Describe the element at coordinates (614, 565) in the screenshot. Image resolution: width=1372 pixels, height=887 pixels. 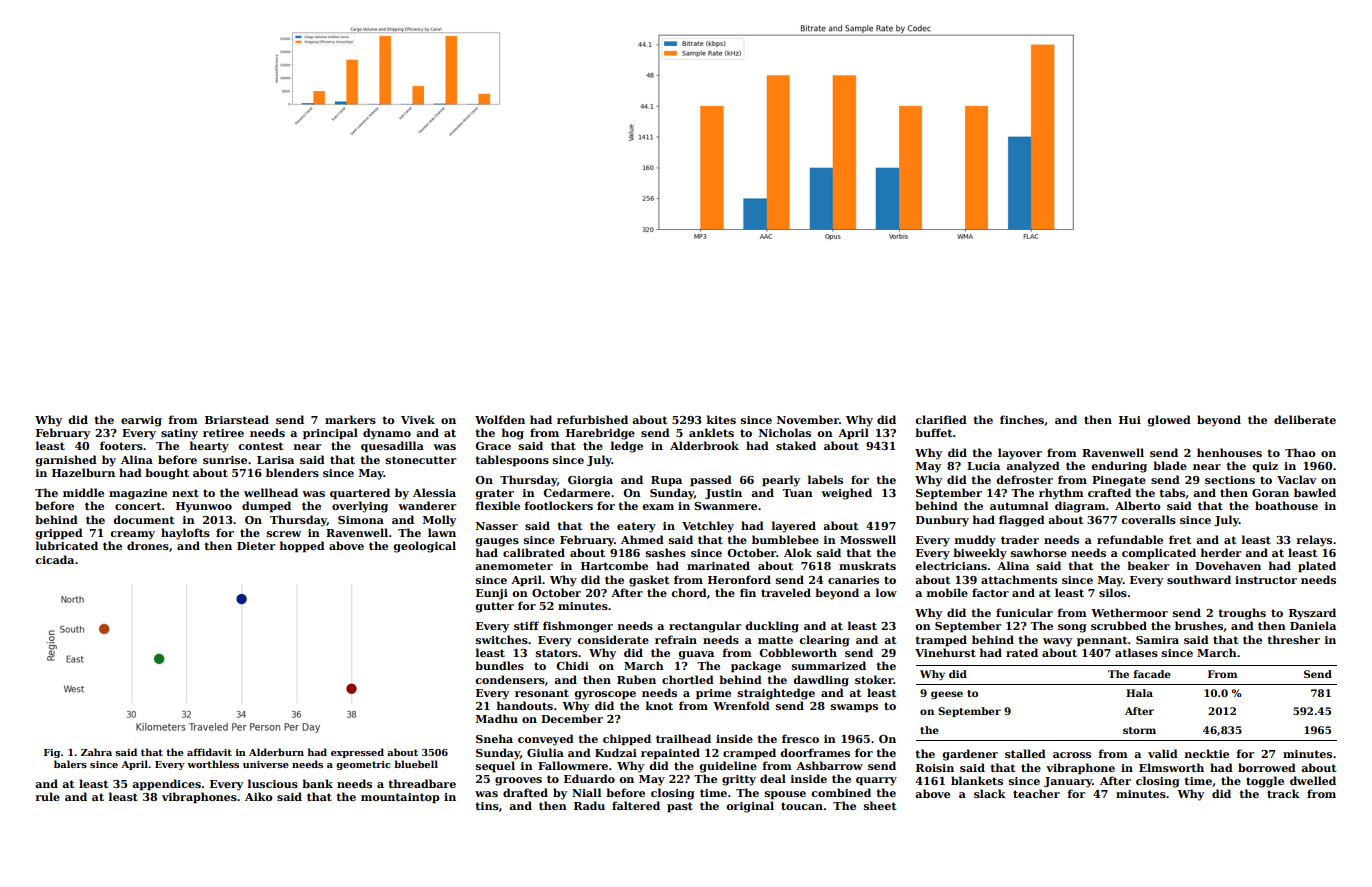
I see `Hartcombe` at that location.
